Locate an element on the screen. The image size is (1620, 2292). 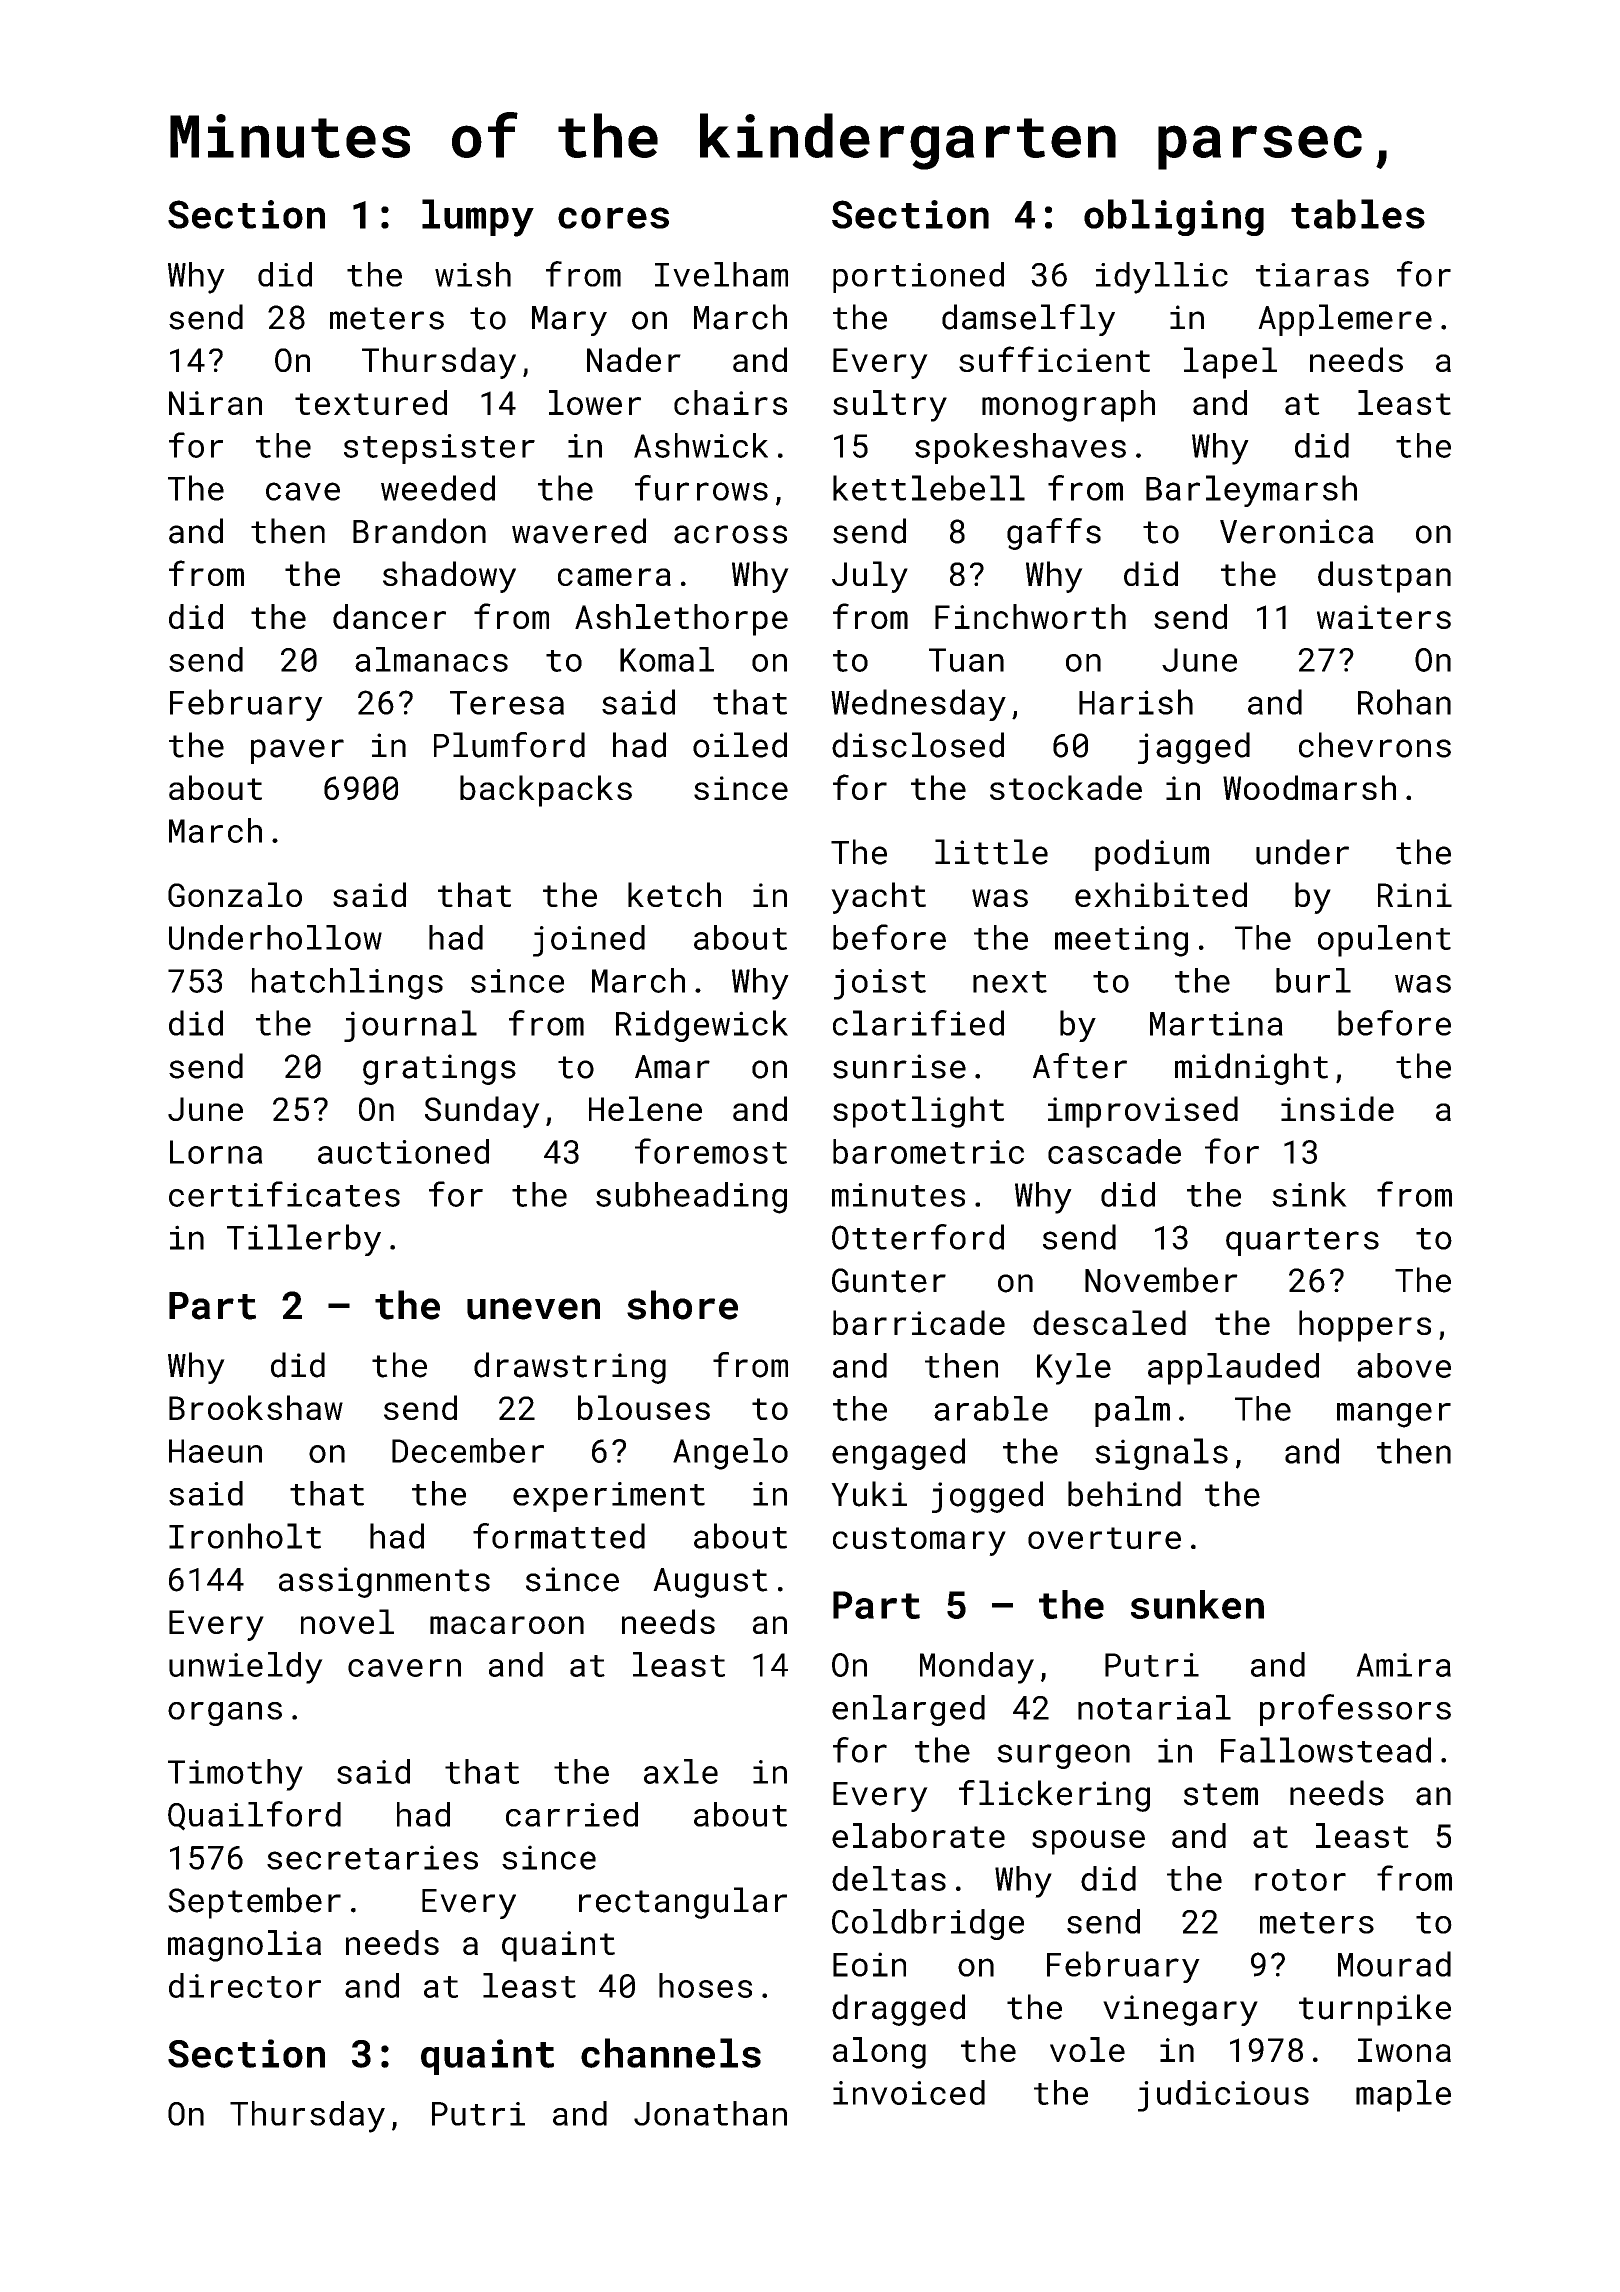
ketch is located at coordinates (674, 894).
